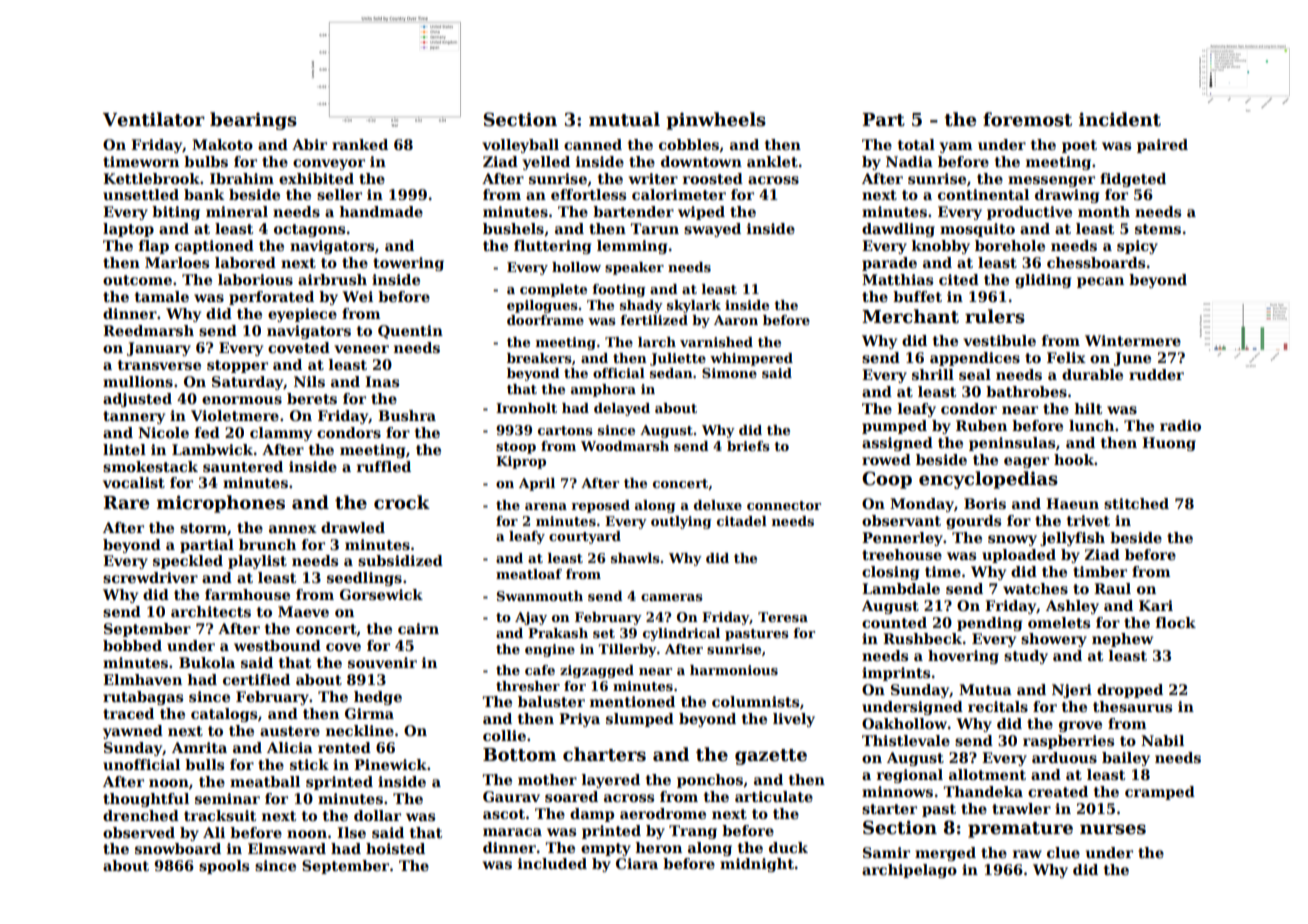 The width and height of the screenshot is (1308, 924). Describe the element at coordinates (253, 121) in the screenshot. I see `bearings` at that location.
